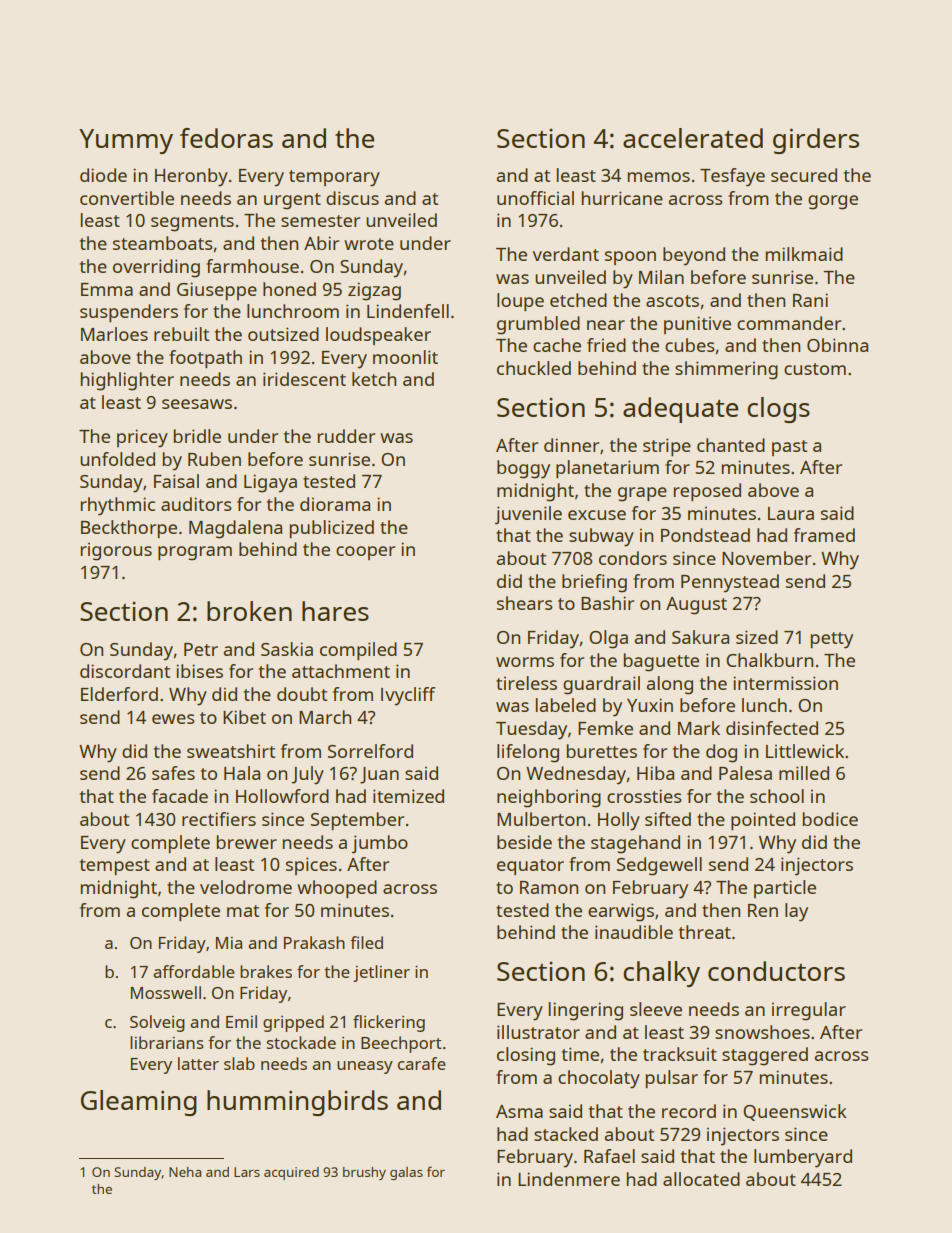 This image has width=952, height=1233. What do you see at coordinates (833, 202) in the image?
I see `gorge` at bounding box center [833, 202].
